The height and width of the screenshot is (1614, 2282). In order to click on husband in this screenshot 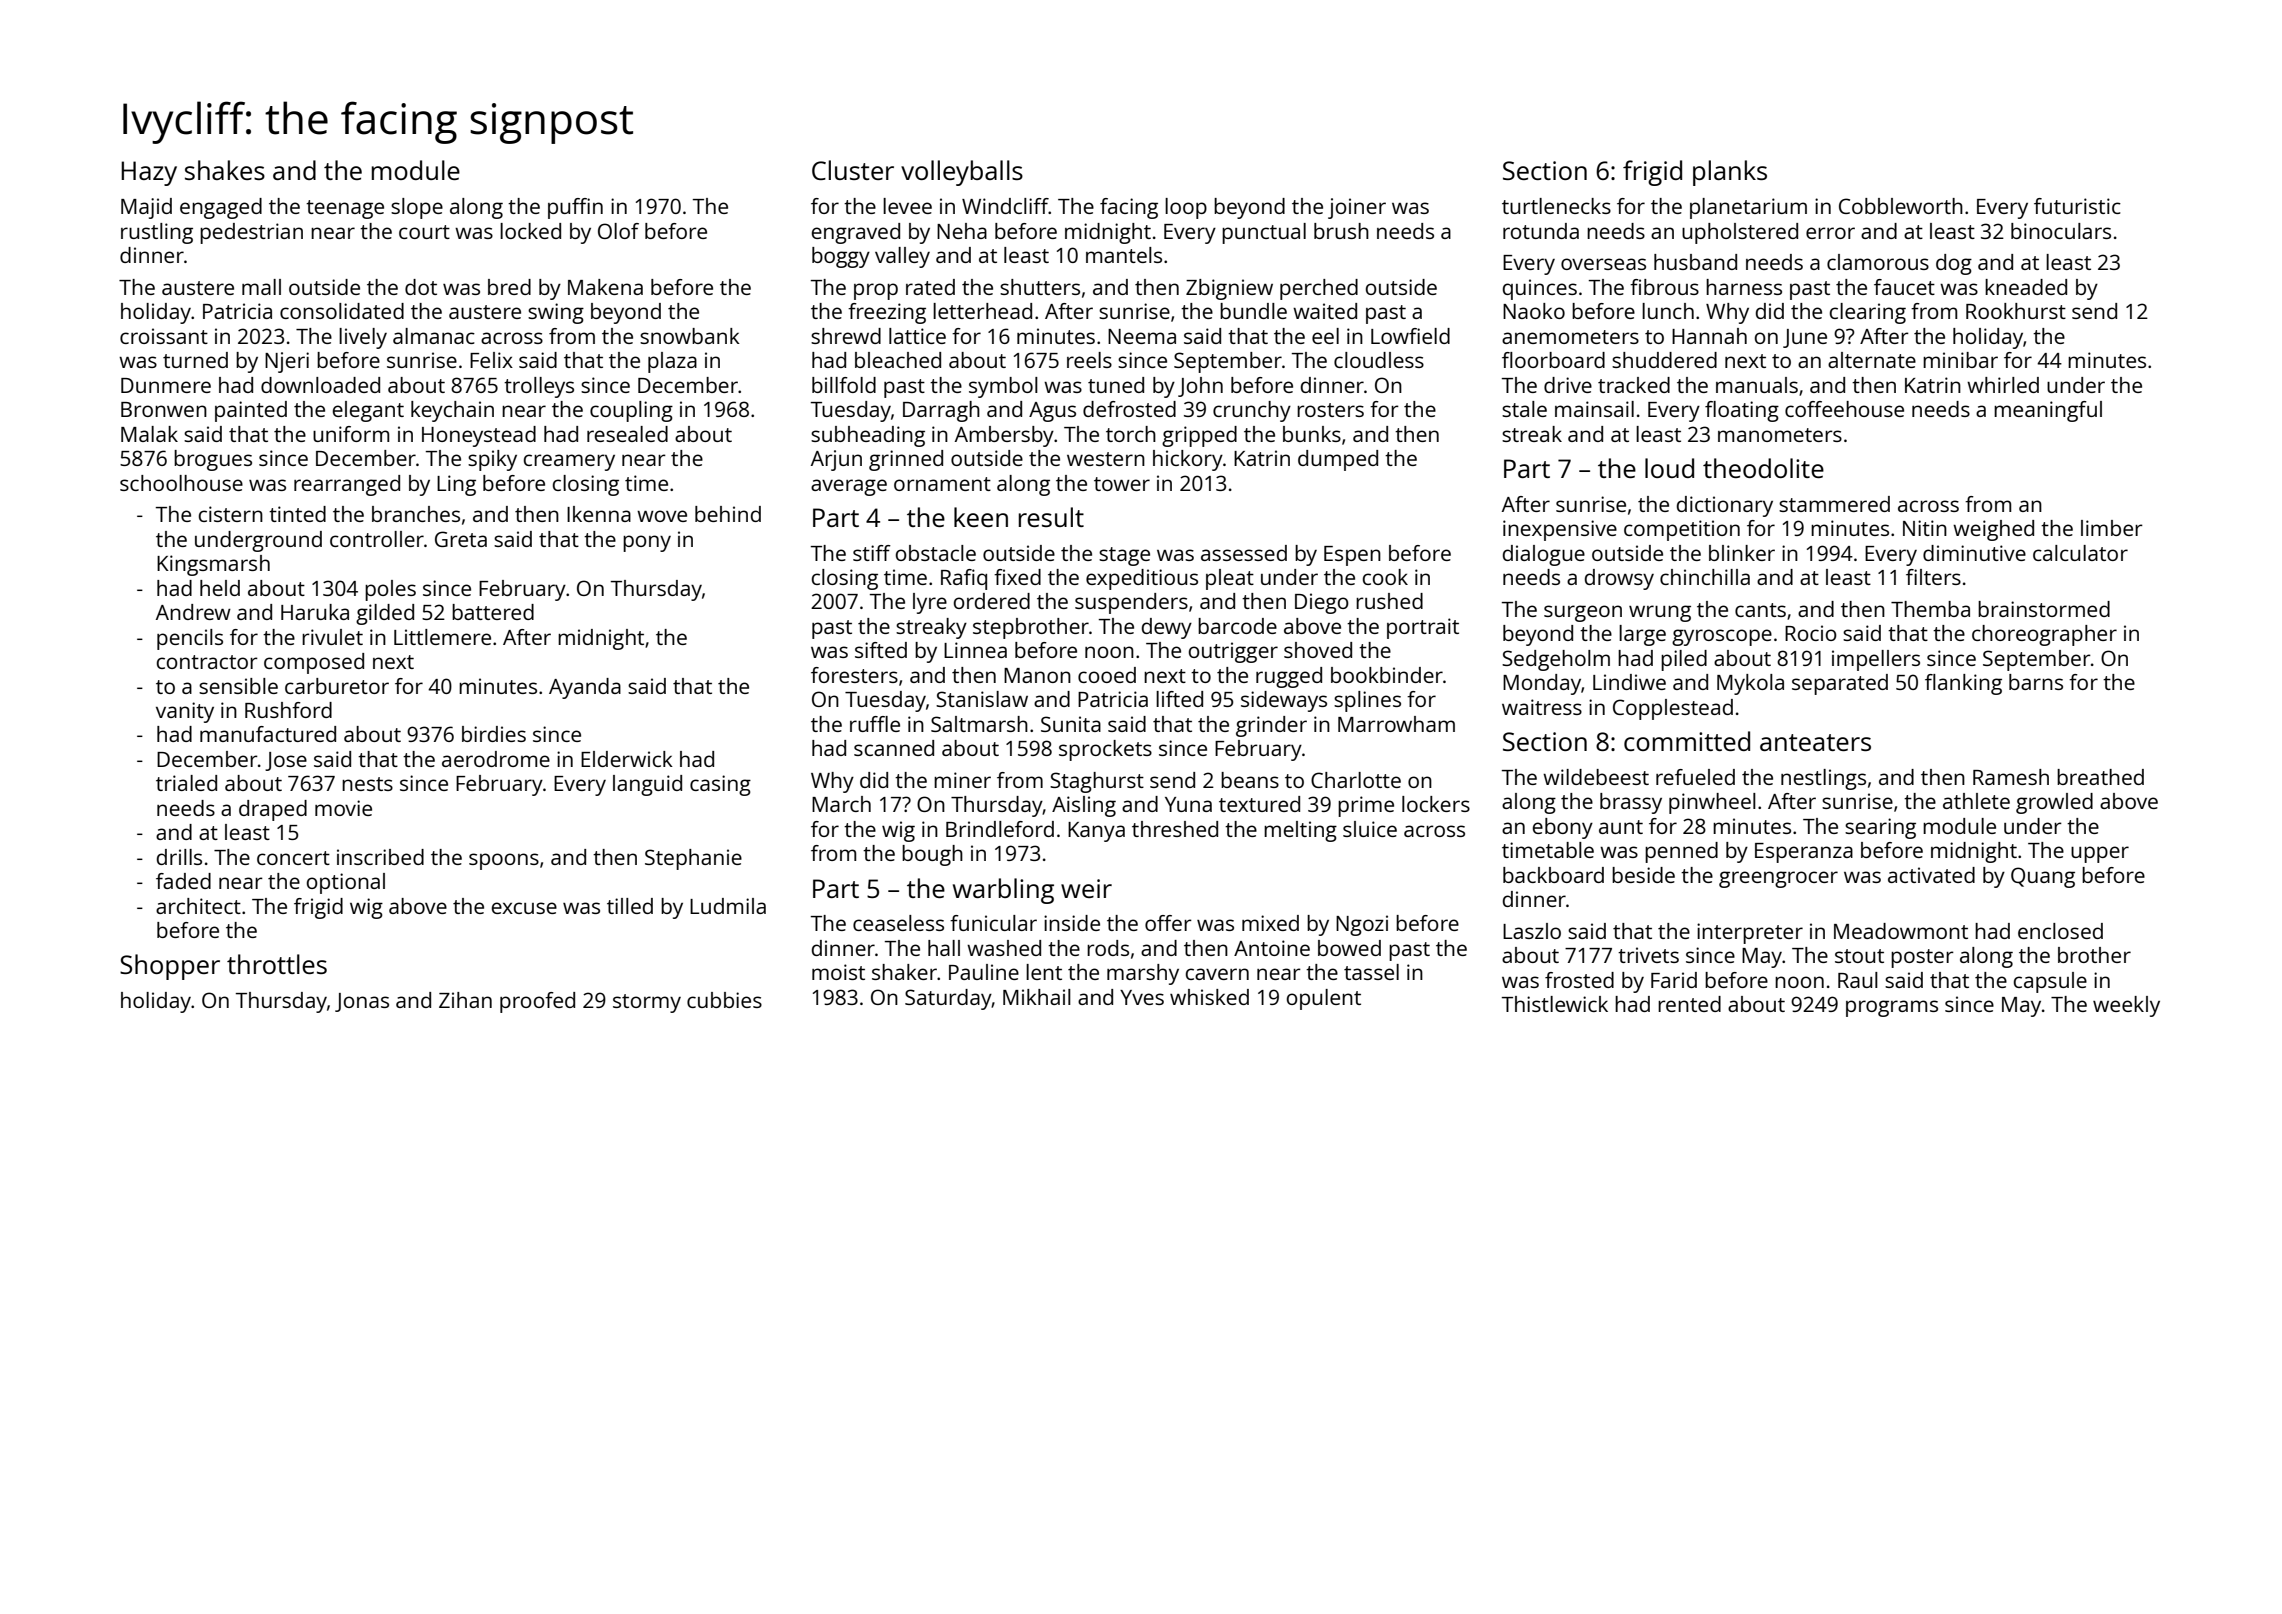, I will do `click(1695, 262)`.
